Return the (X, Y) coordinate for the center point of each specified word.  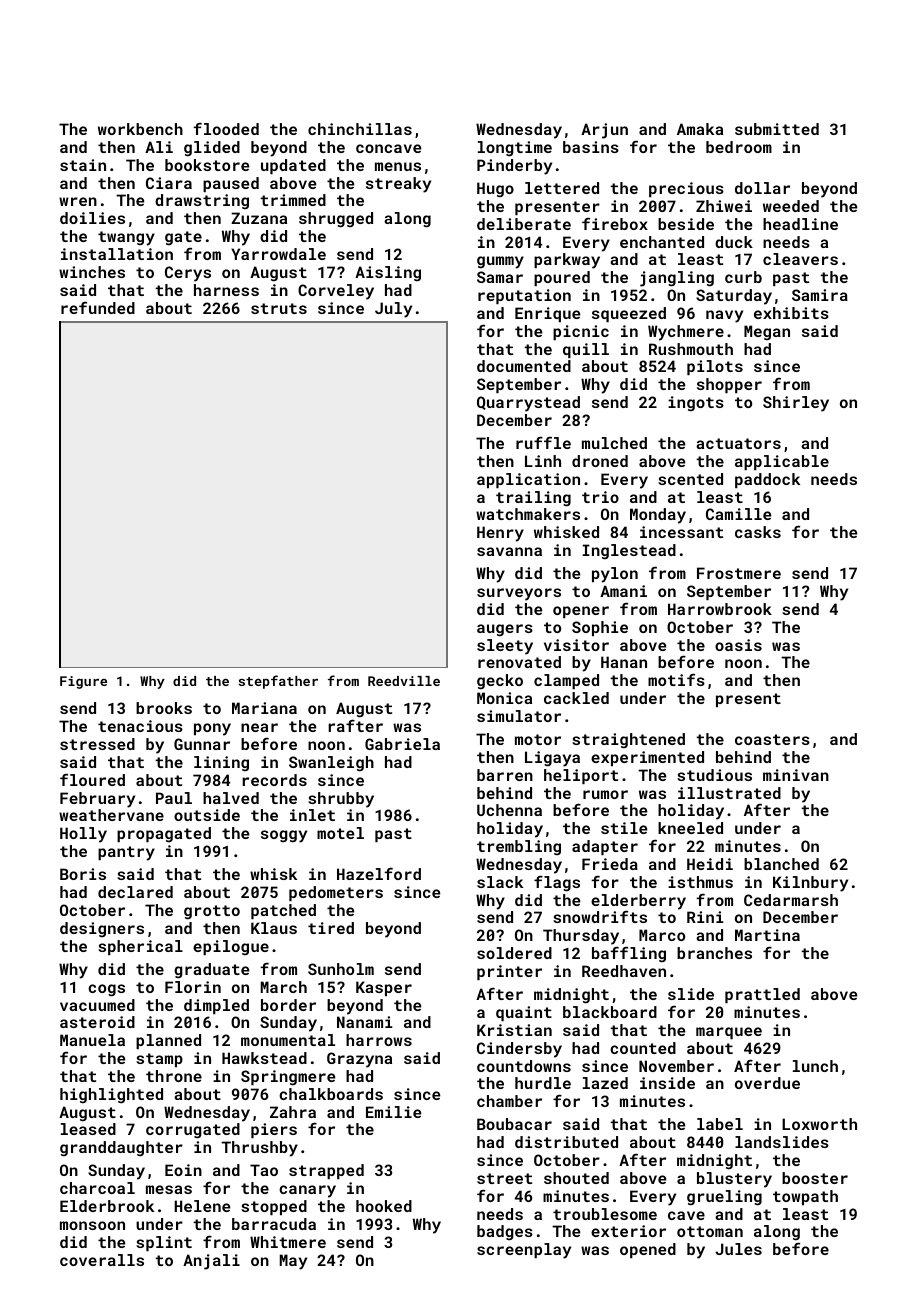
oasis (738, 645)
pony (212, 729)
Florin (193, 987)
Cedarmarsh (791, 900)
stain (83, 165)
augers (505, 630)
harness (226, 290)
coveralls (102, 1260)
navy (724, 316)
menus (398, 166)
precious (686, 189)
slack (500, 882)
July (393, 310)
